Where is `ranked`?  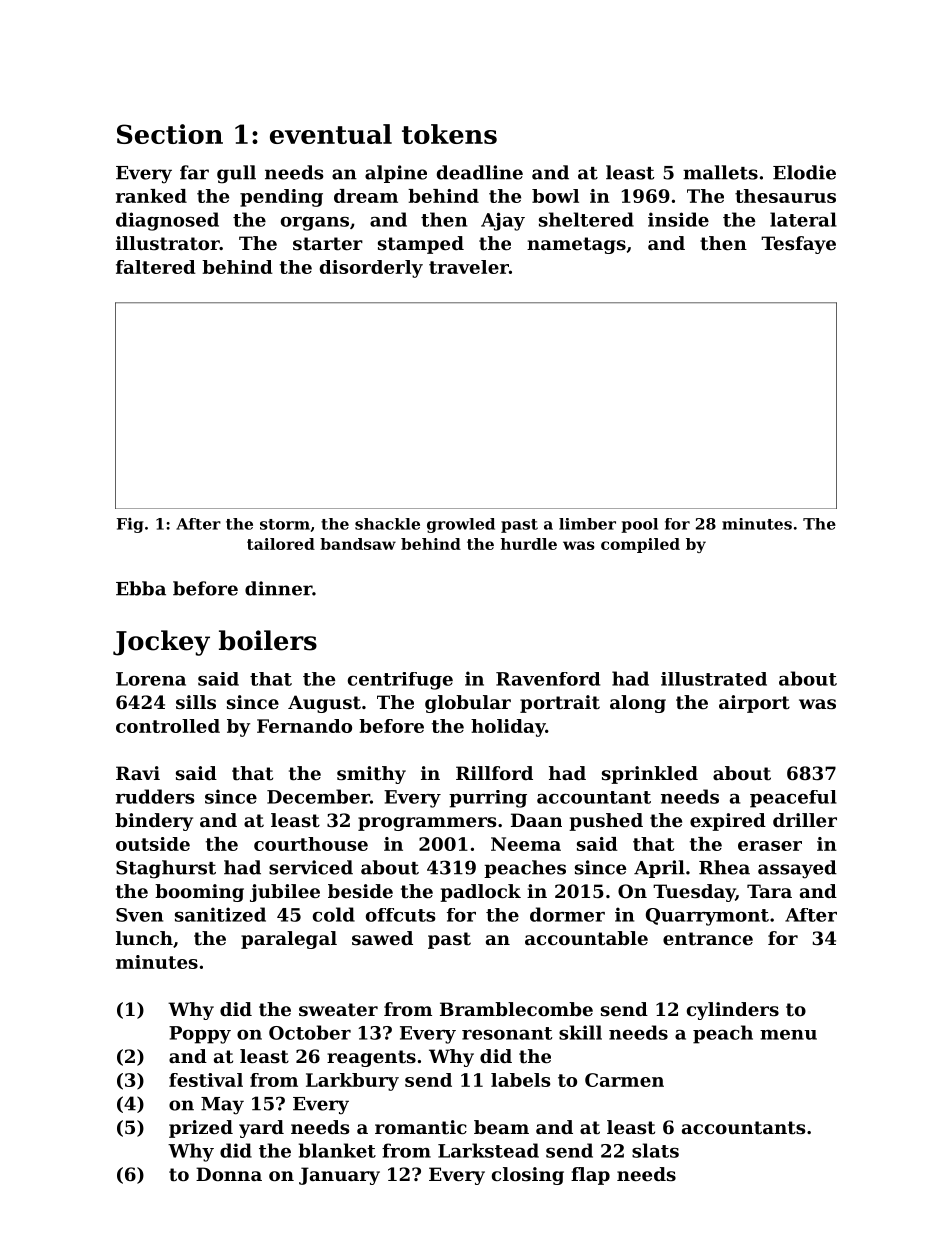
ranked is located at coordinates (151, 196).
